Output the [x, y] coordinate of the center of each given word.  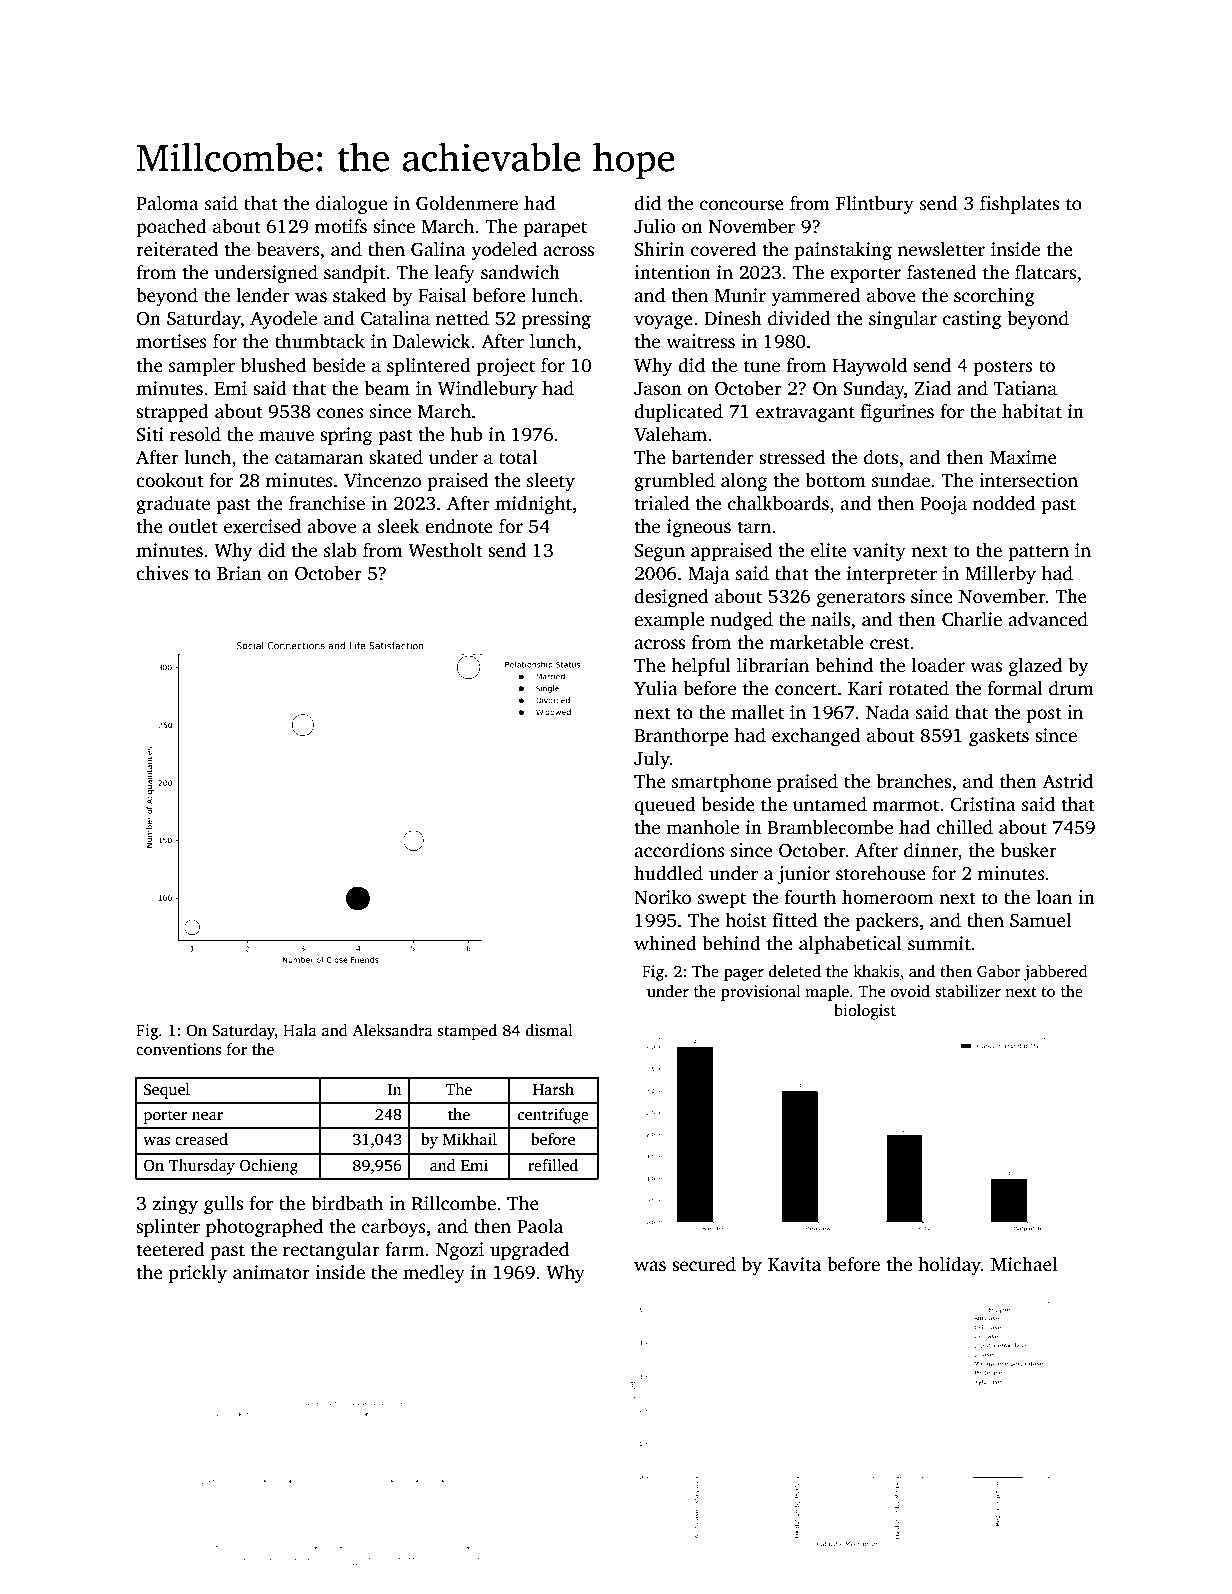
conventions [179, 1049]
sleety [551, 482]
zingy [175, 1205]
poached [171, 228]
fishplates [1019, 205]
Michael [1024, 1264]
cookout [170, 480]
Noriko [662, 897]
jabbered [1056, 973]
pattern [1038, 553]
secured [704, 1264]
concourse [742, 205]
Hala [300, 1030]
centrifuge [553, 1116]
